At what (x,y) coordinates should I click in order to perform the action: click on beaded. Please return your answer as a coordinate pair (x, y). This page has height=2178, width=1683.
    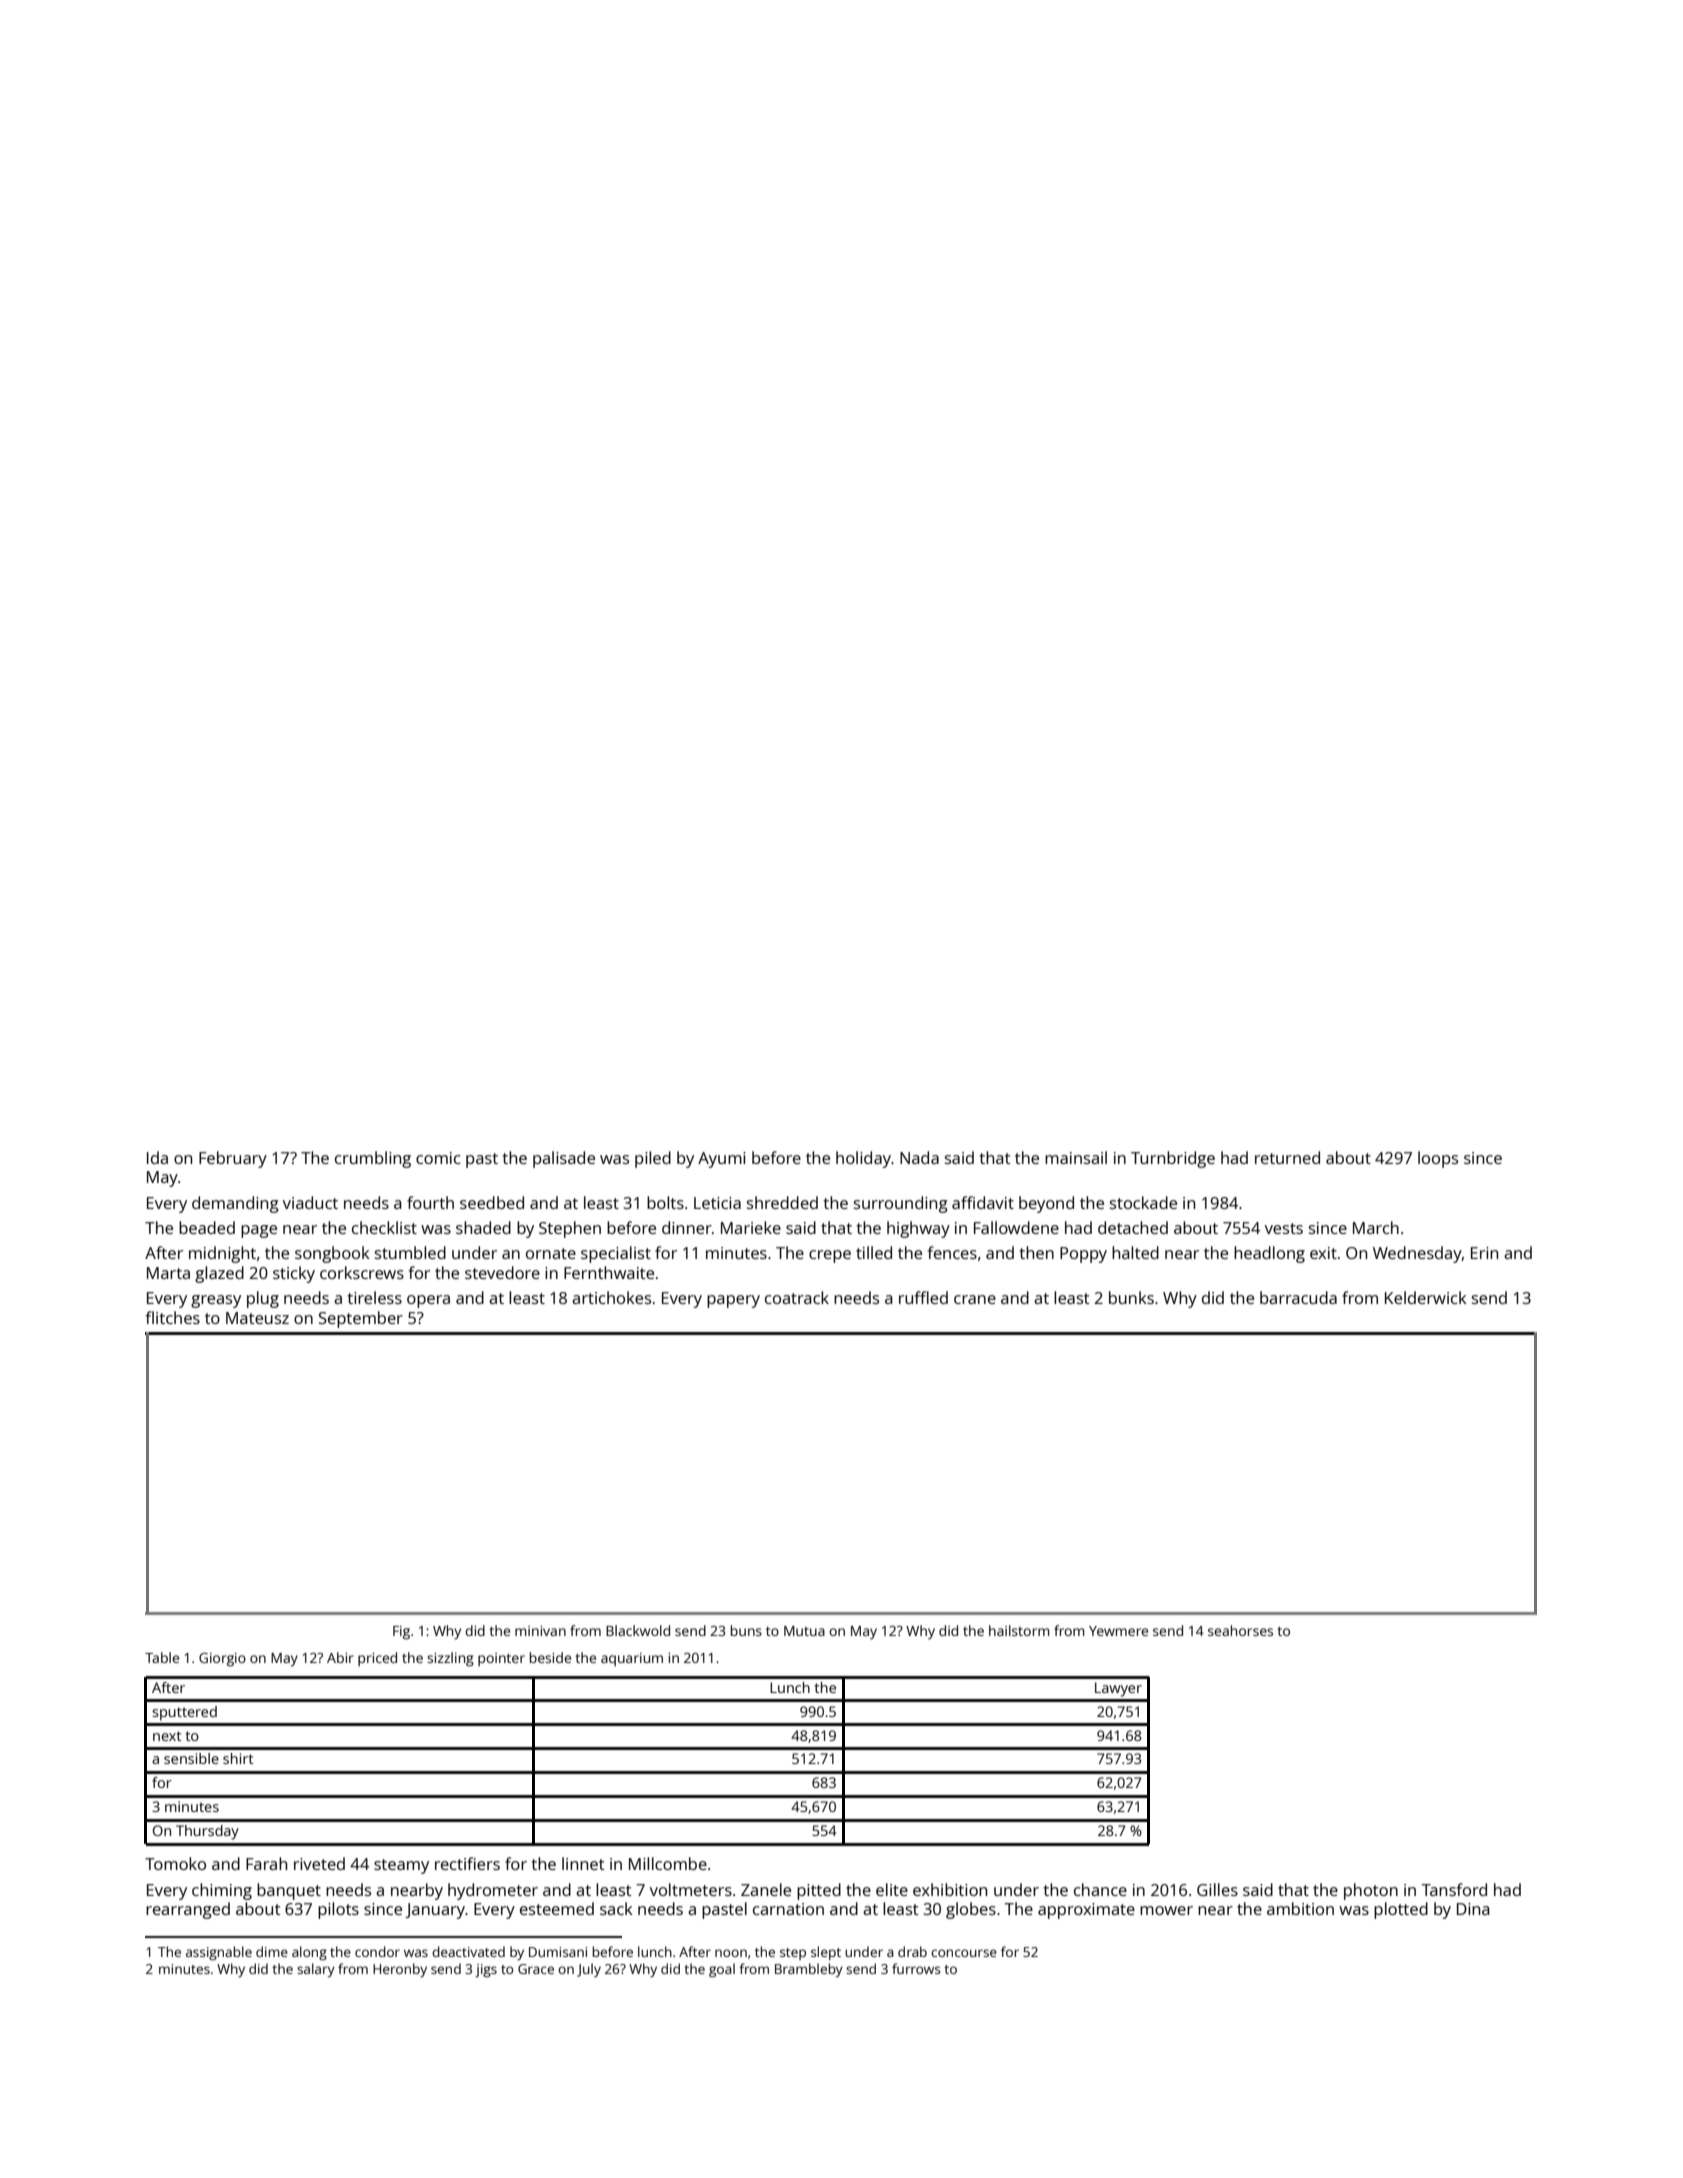
    Looking at the image, I should click on (207, 1227).
